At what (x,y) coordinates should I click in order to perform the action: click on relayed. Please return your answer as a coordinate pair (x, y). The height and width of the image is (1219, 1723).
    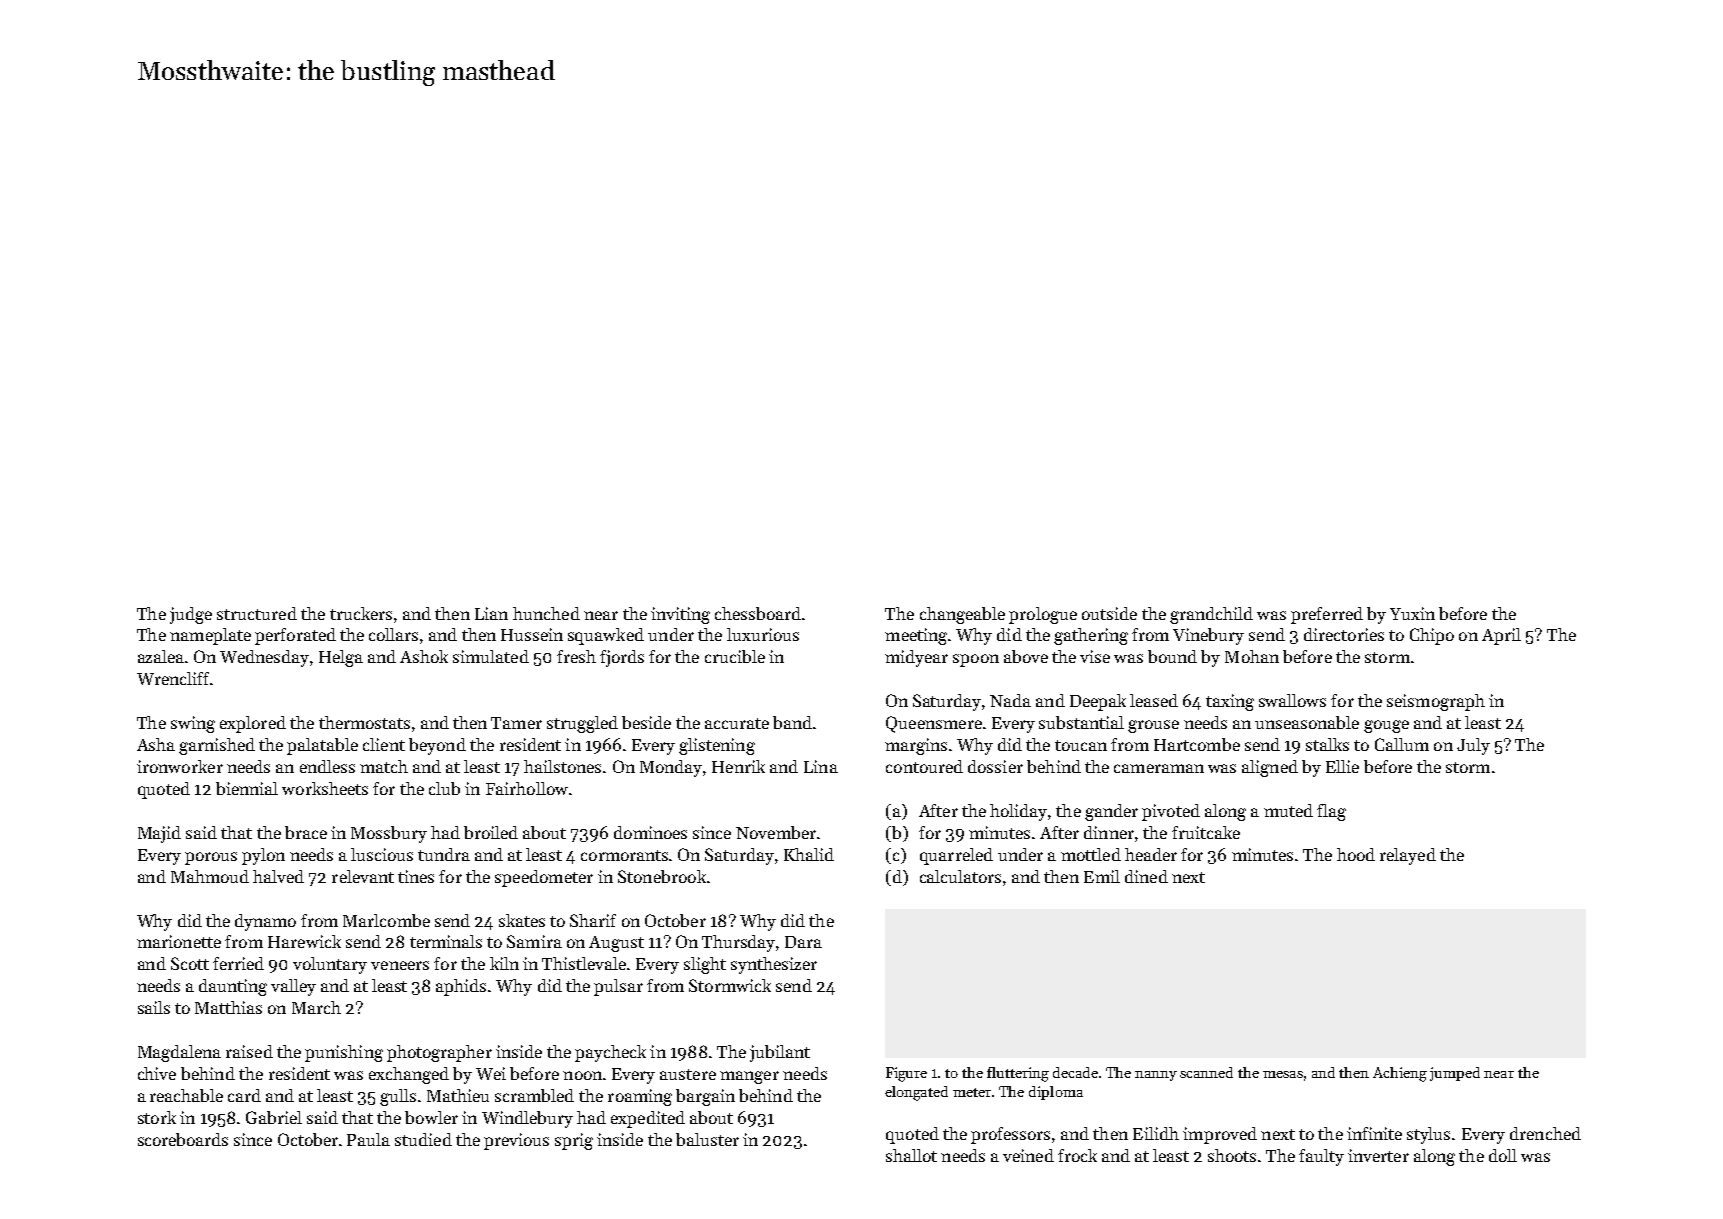
    Looking at the image, I should click on (1408, 856).
